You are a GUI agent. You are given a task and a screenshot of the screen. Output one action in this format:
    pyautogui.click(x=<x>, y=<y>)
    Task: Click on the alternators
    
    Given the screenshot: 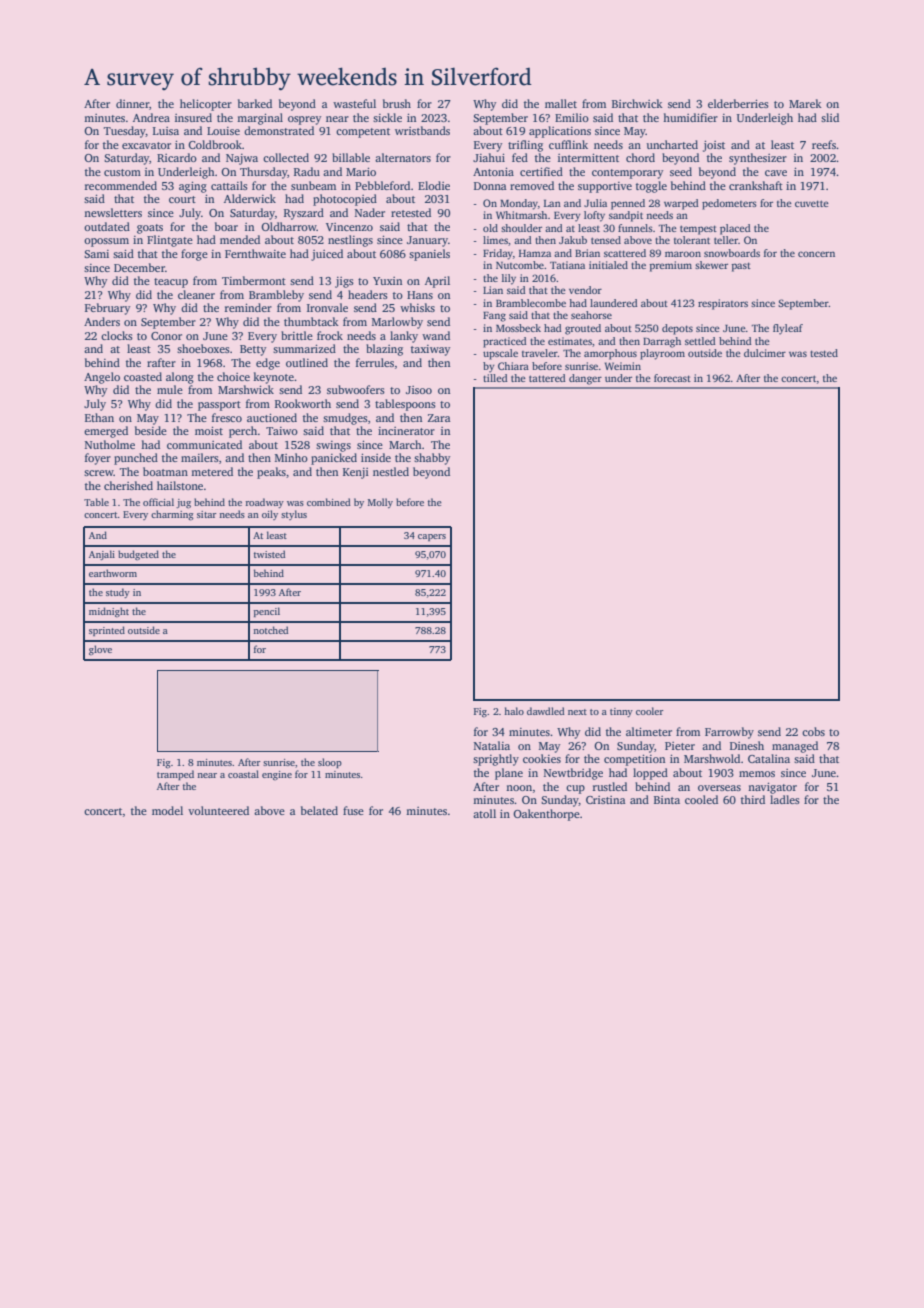 What is the action you would take?
    pyautogui.click(x=403, y=157)
